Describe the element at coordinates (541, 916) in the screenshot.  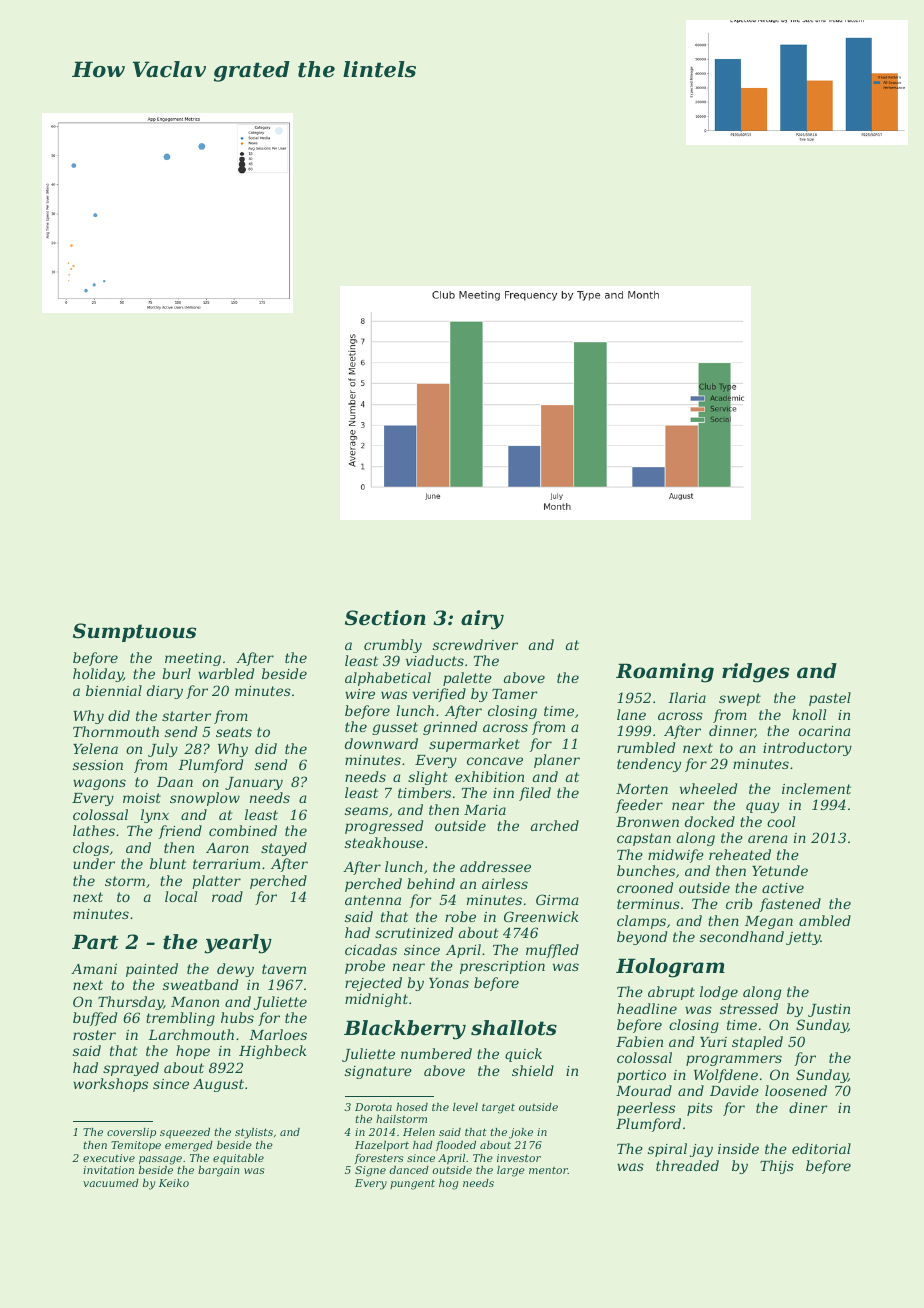
I see `Greenwick` at that location.
